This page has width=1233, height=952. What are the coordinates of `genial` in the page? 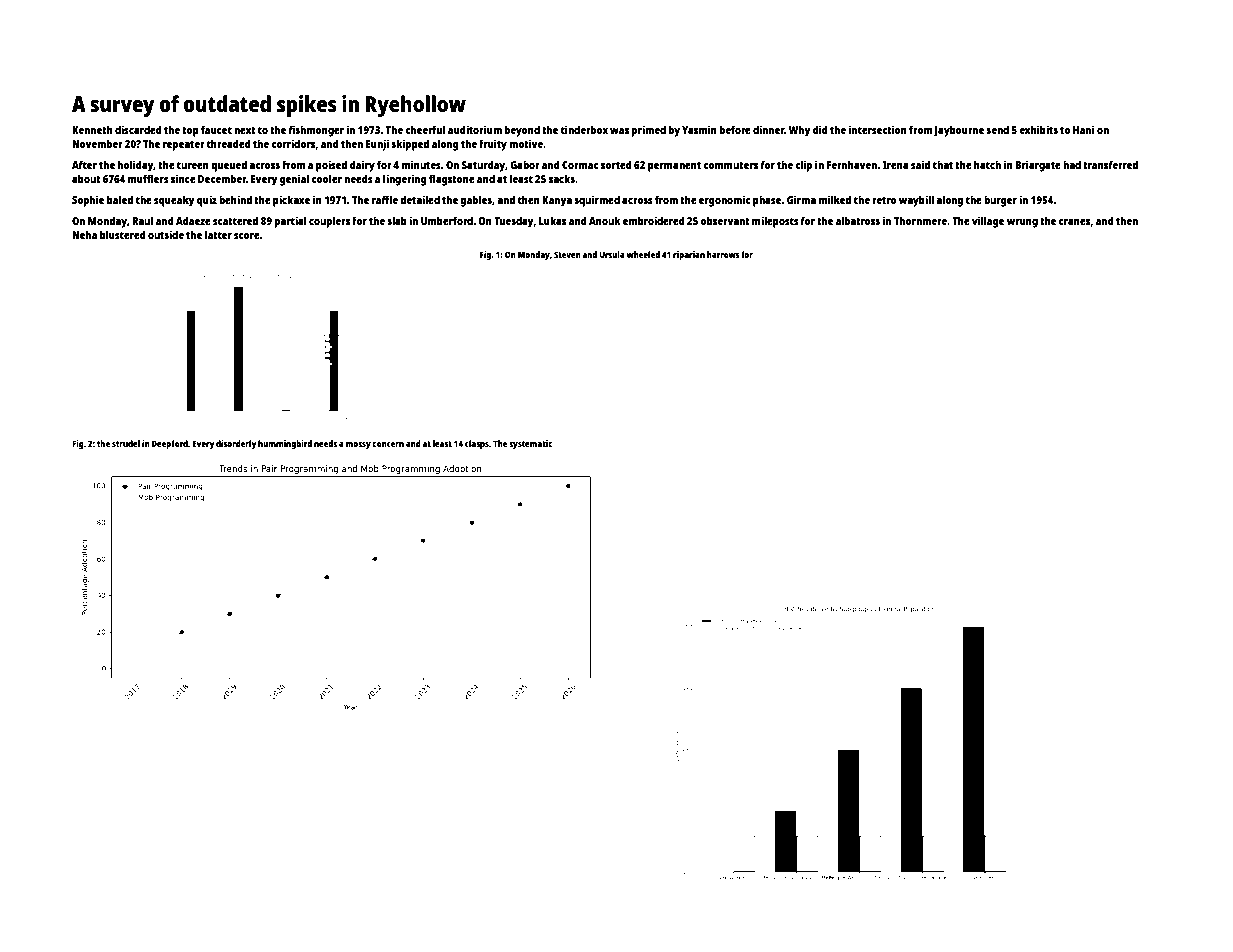 It's located at (294, 180).
